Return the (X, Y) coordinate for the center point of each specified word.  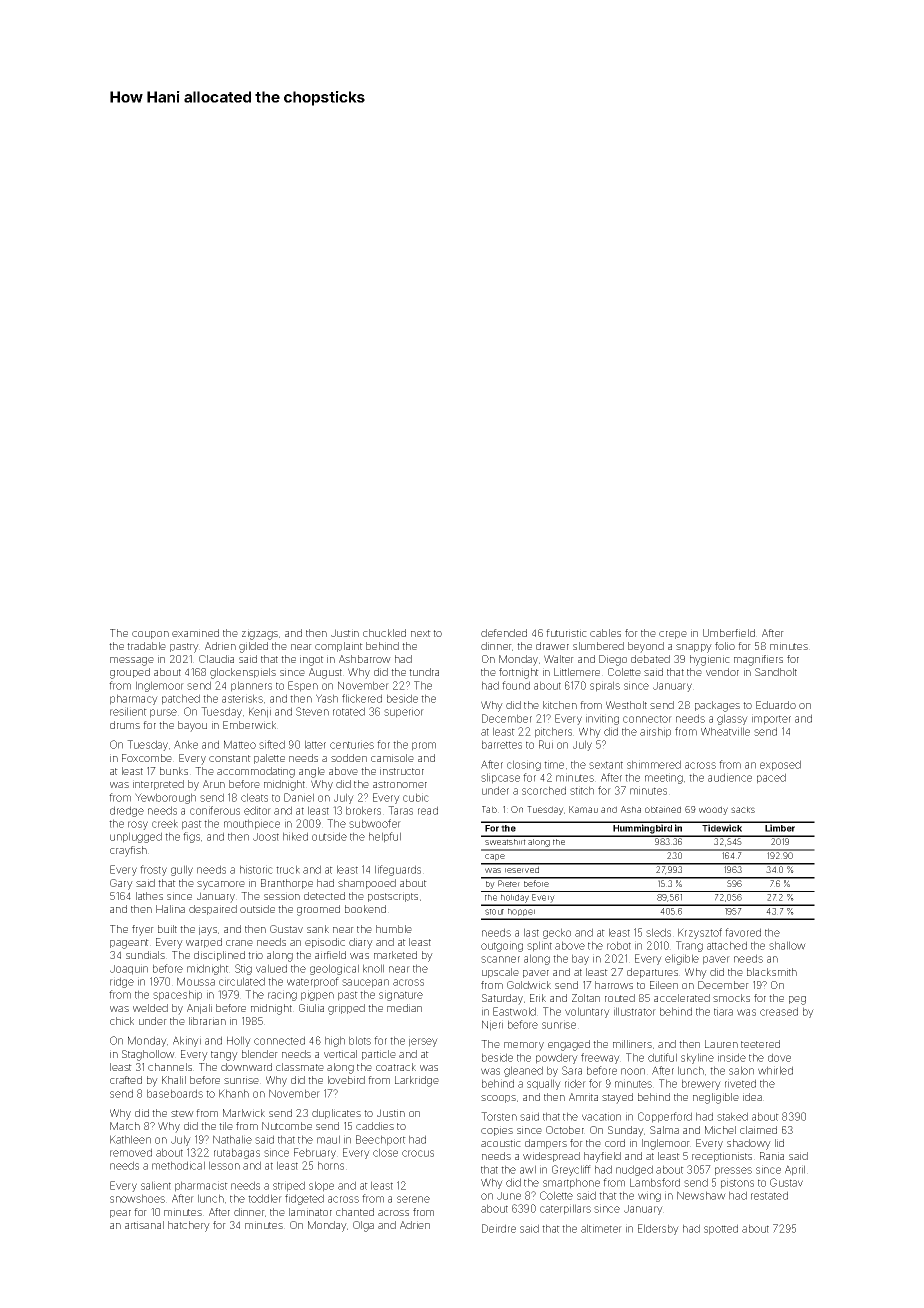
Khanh (234, 1093)
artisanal (144, 1225)
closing (524, 765)
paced (771, 778)
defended (504, 633)
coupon (150, 635)
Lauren (721, 1044)
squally (544, 1084)
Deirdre (499, 1228)
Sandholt (776, 672)
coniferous (215, 810)
